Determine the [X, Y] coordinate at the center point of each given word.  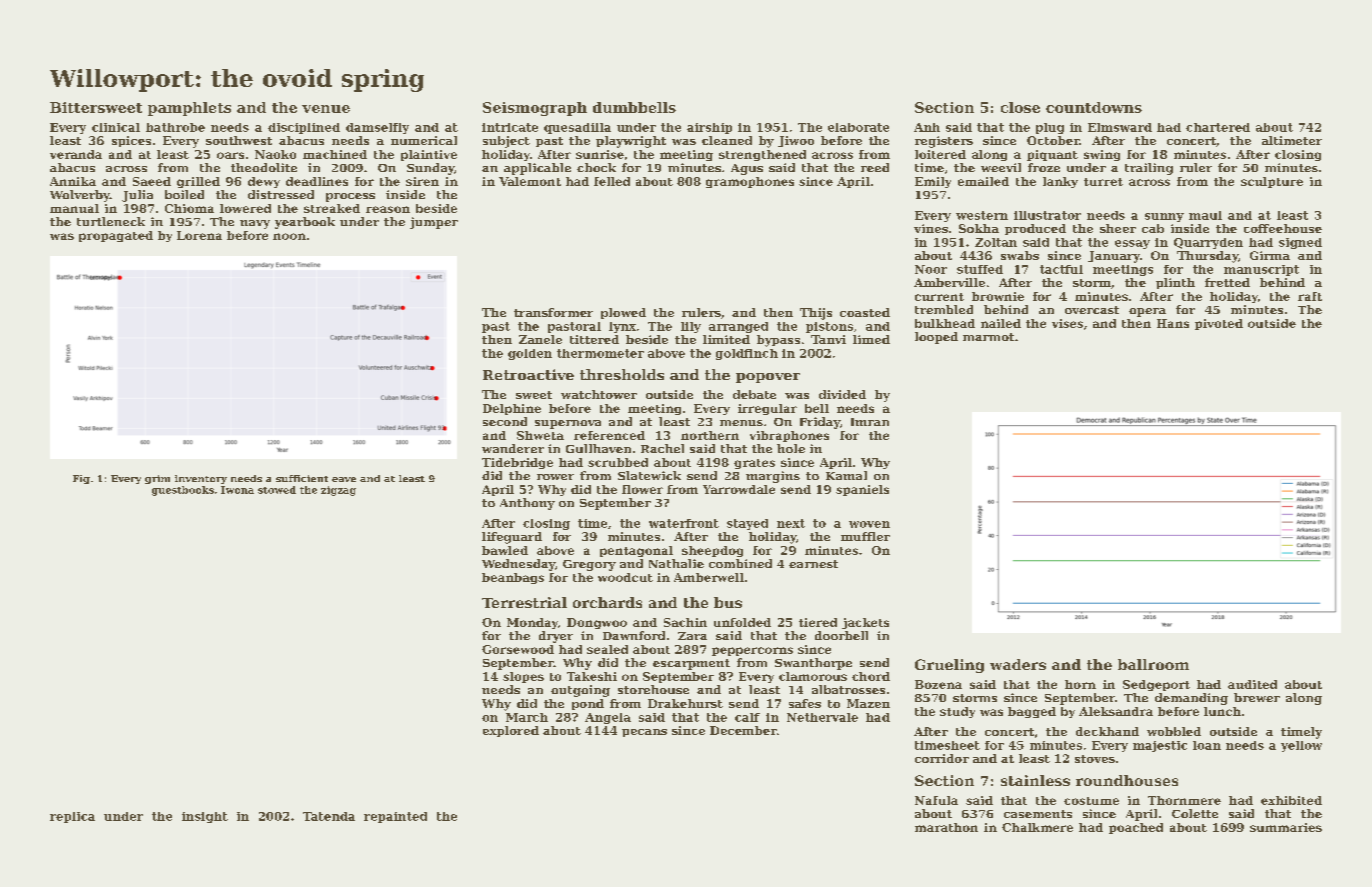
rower [555, 477]
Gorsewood [518, 649]
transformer [553, 312]
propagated [116, 236]
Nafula [936, 800]
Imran [870, 422]
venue [326, 109]
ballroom [1153, 664]
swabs [1020, 255]
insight [205, 817]
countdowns [1094, 107]
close [1020, 107]
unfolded [742, 622]
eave [344, 479]
